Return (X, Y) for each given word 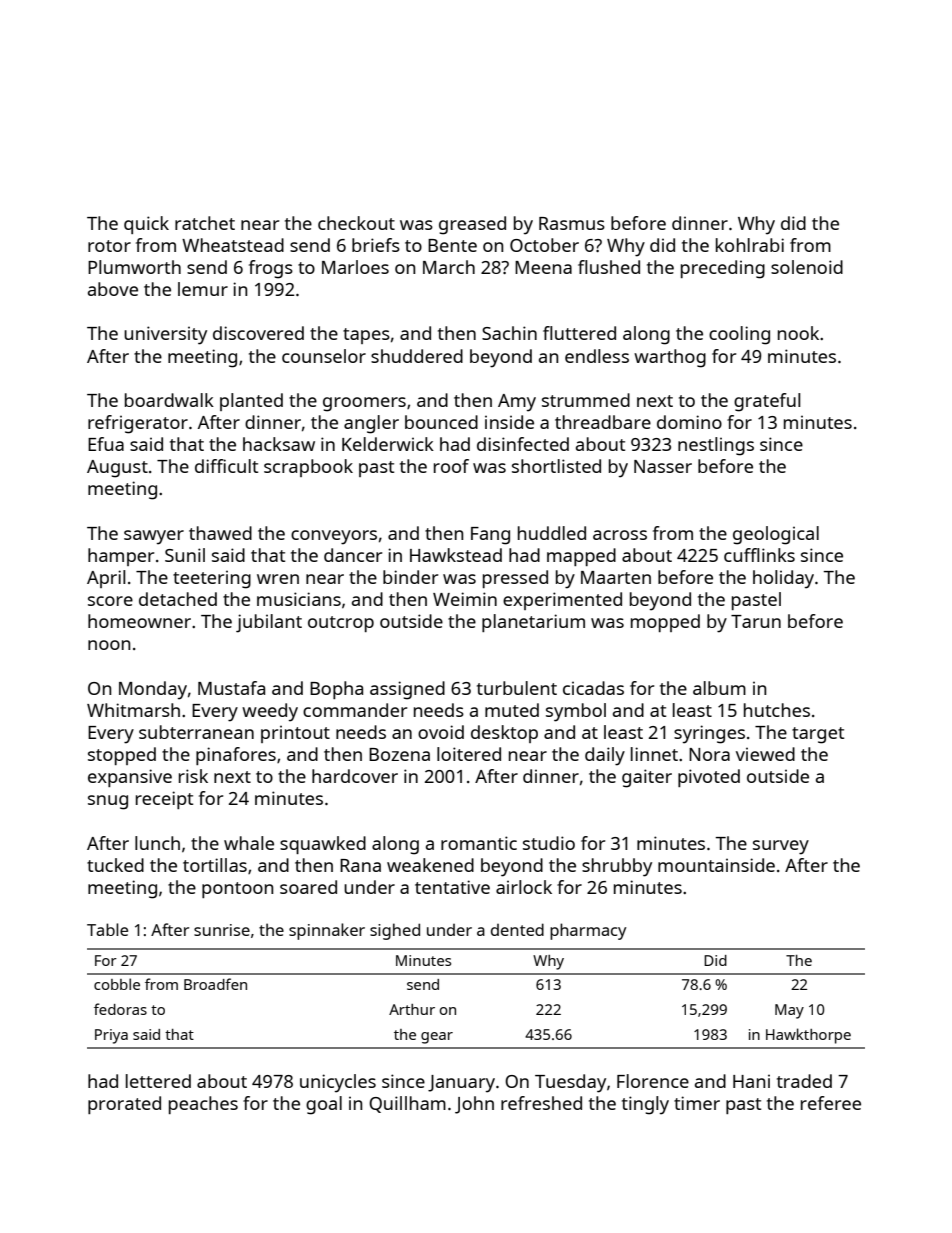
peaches (203, 1105)
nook (798, 333)
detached (178, 599)
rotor (109, 246)
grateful (767, 402)
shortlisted (556, 466)
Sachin (509, 333)
